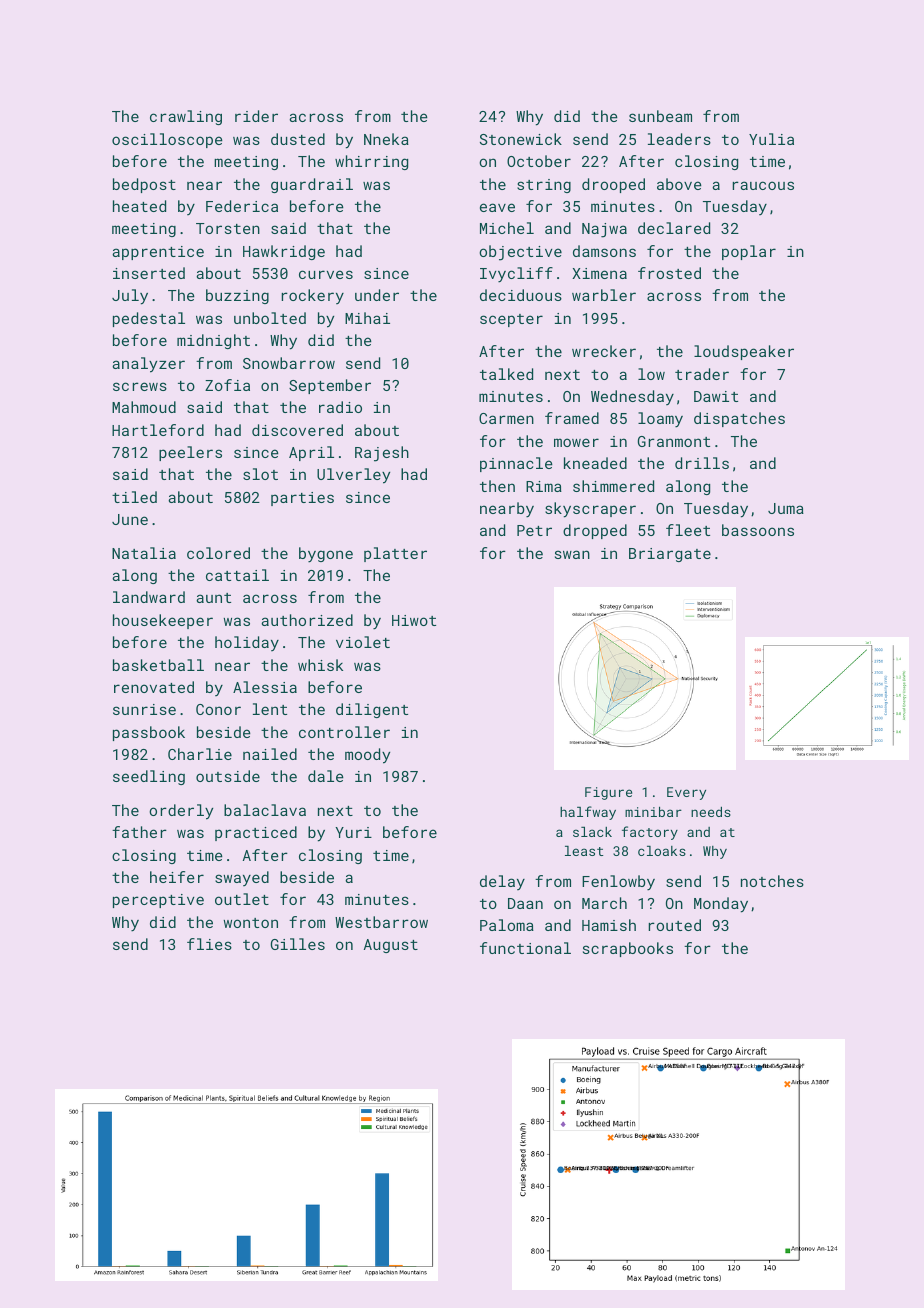  What do you see at coordinates (381, 922) in the screenshot?
I see `Westbarrow` at bounding box center [381, 922].
